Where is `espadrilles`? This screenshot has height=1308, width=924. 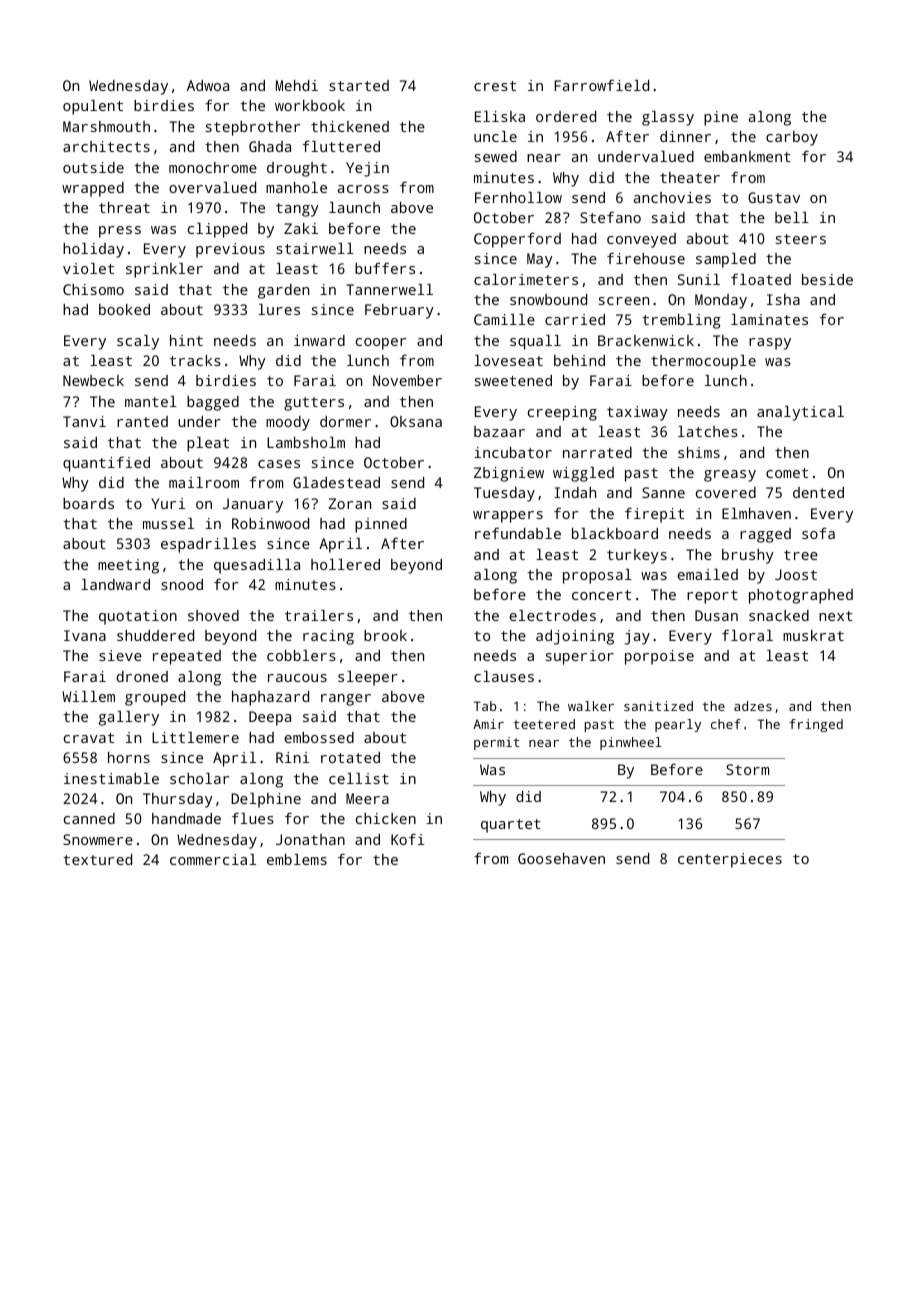 espadrilles is located at coordinates (208, 545).
